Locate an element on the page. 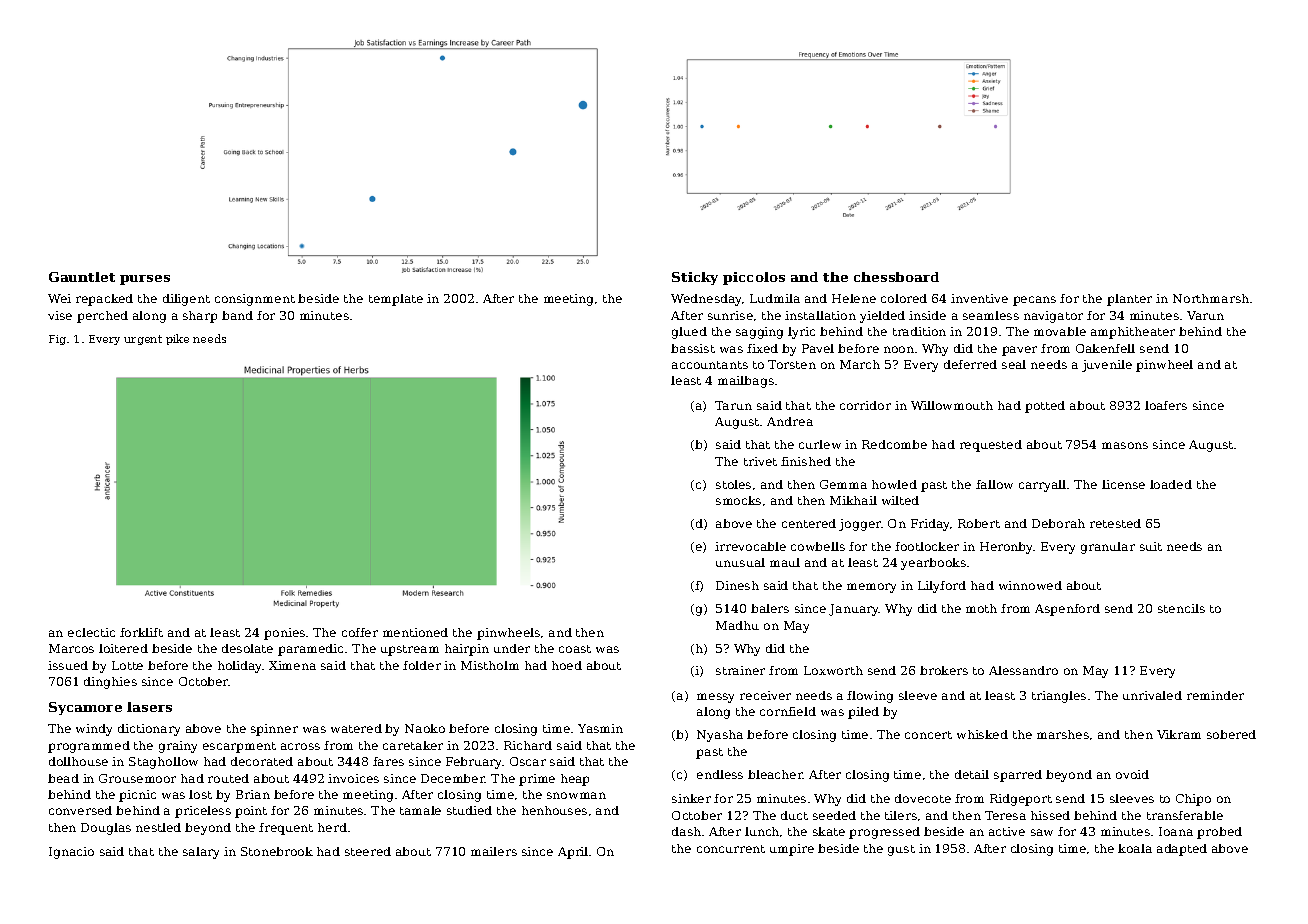  Stonebrook is located at coordinates (277, 851).
